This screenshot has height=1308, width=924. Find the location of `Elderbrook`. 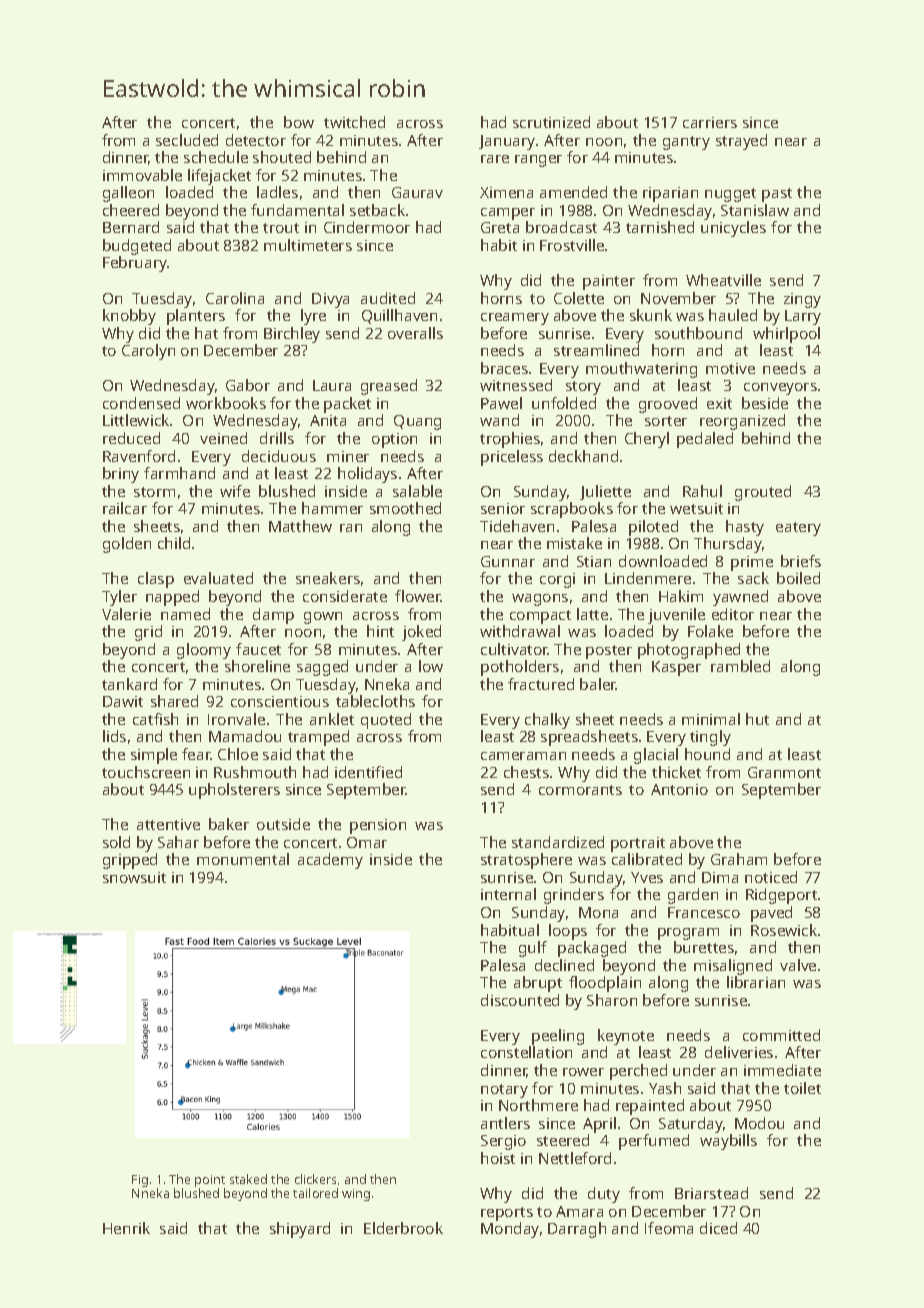

Elderbrook is located at coordinates (403, 1228).
